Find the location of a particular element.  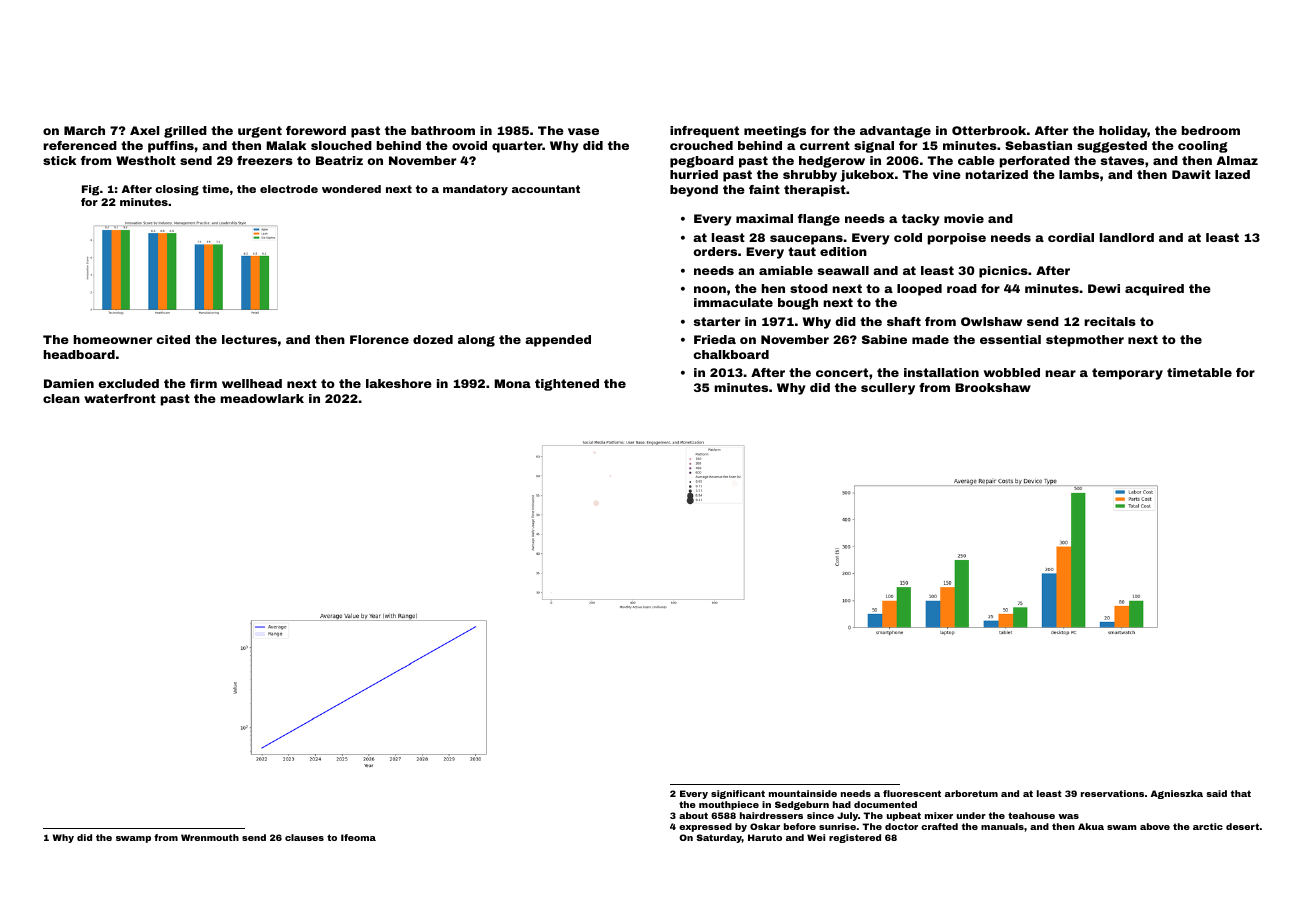

holiday is located at coordinates (1123, 132).
